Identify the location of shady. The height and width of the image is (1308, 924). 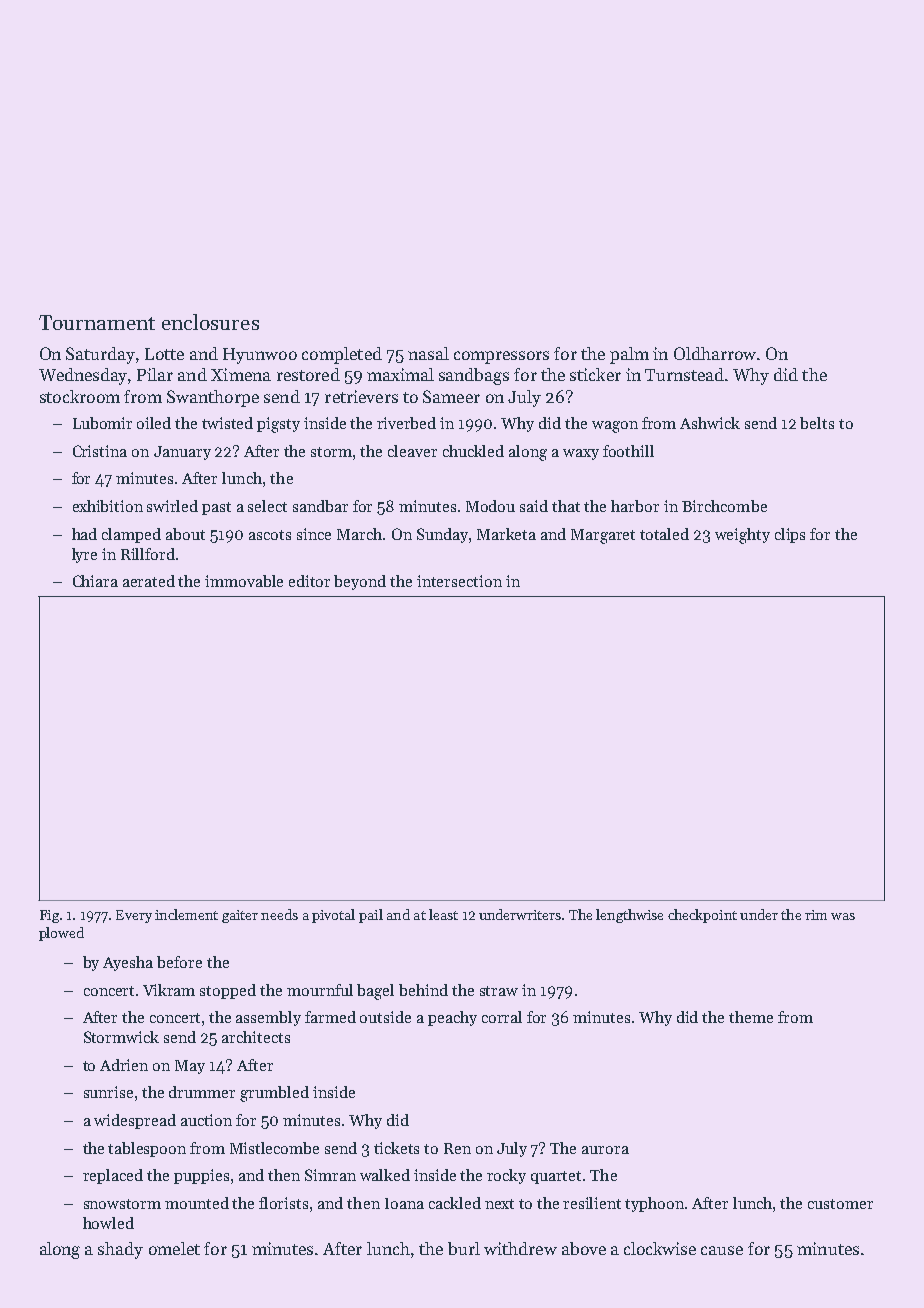
(120, 1250).
